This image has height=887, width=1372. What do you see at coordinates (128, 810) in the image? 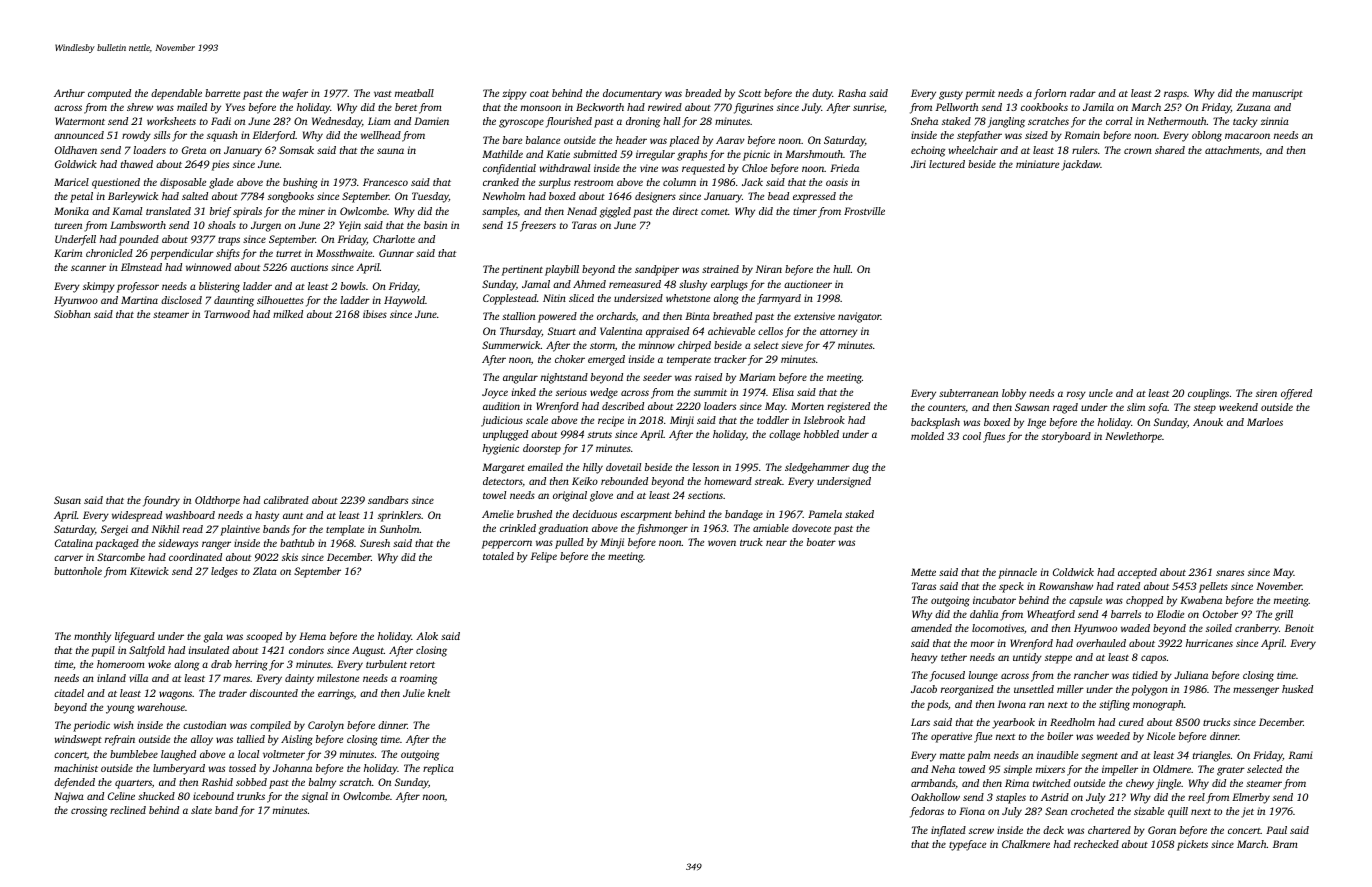
I see `reclined` at bounding box center [128, 810].
